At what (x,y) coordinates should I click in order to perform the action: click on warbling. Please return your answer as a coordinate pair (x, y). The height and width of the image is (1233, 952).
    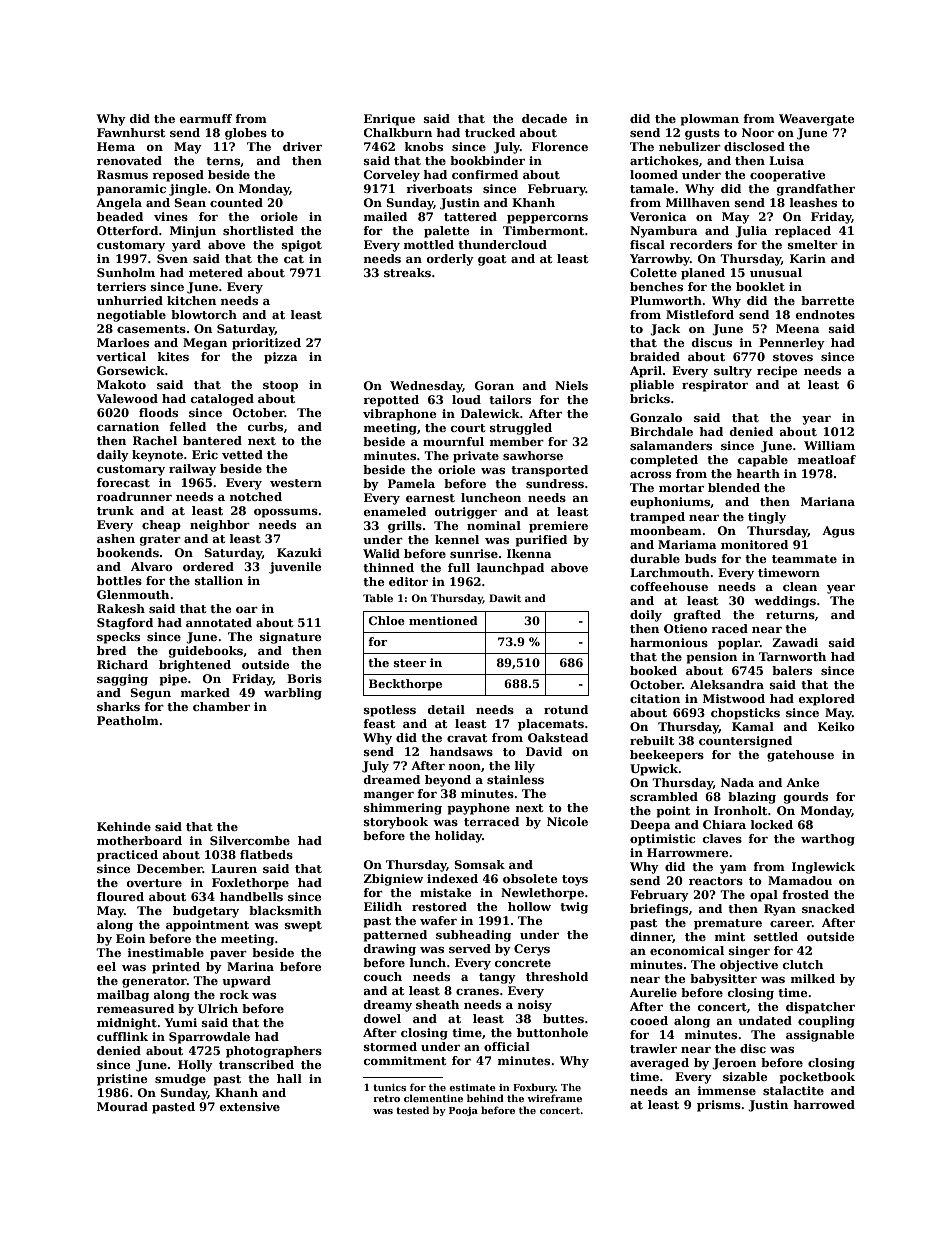
    Looking at the image, I should click on (293, 694).
